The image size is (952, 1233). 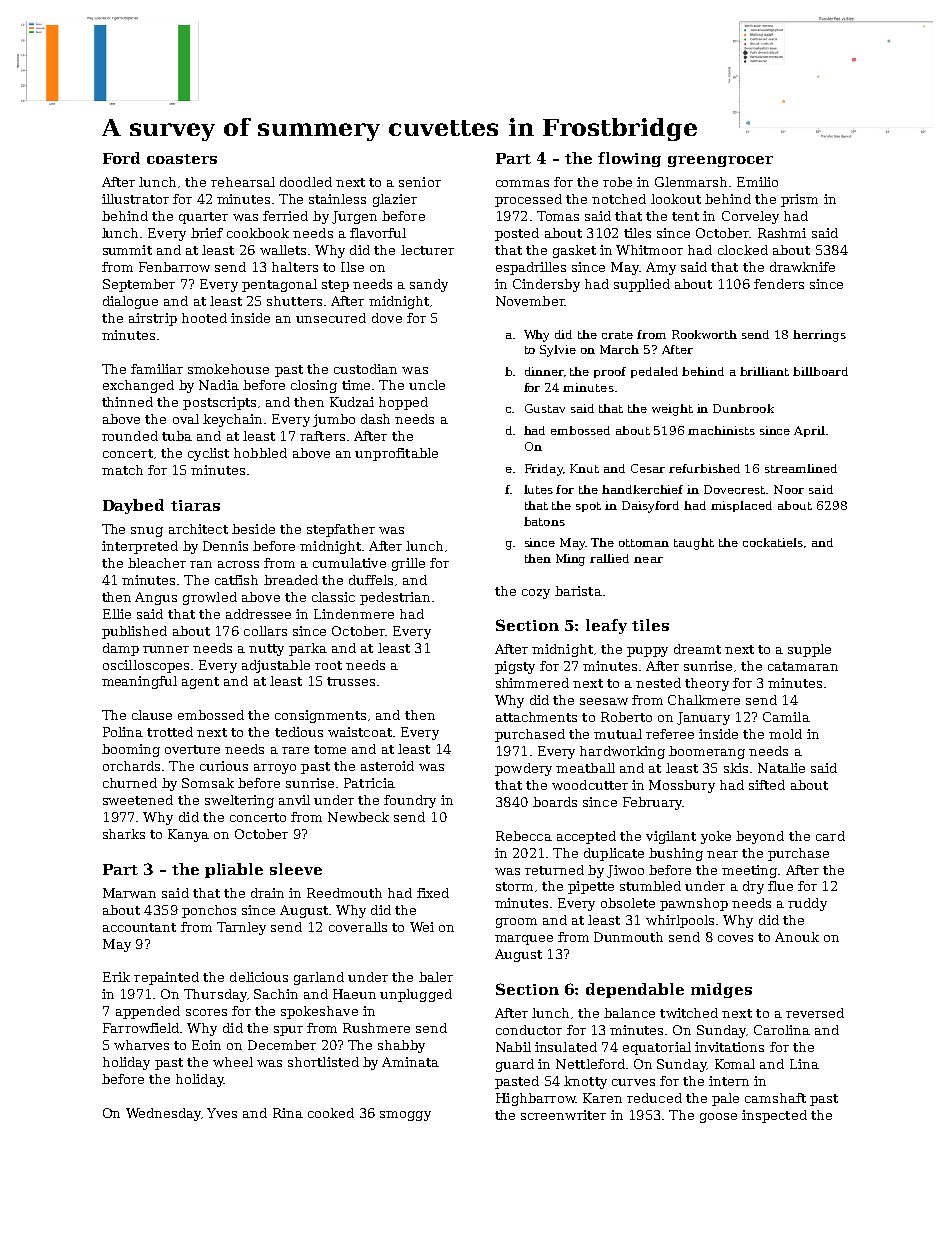 I want to click on grille, so click(x=408, y=564).
